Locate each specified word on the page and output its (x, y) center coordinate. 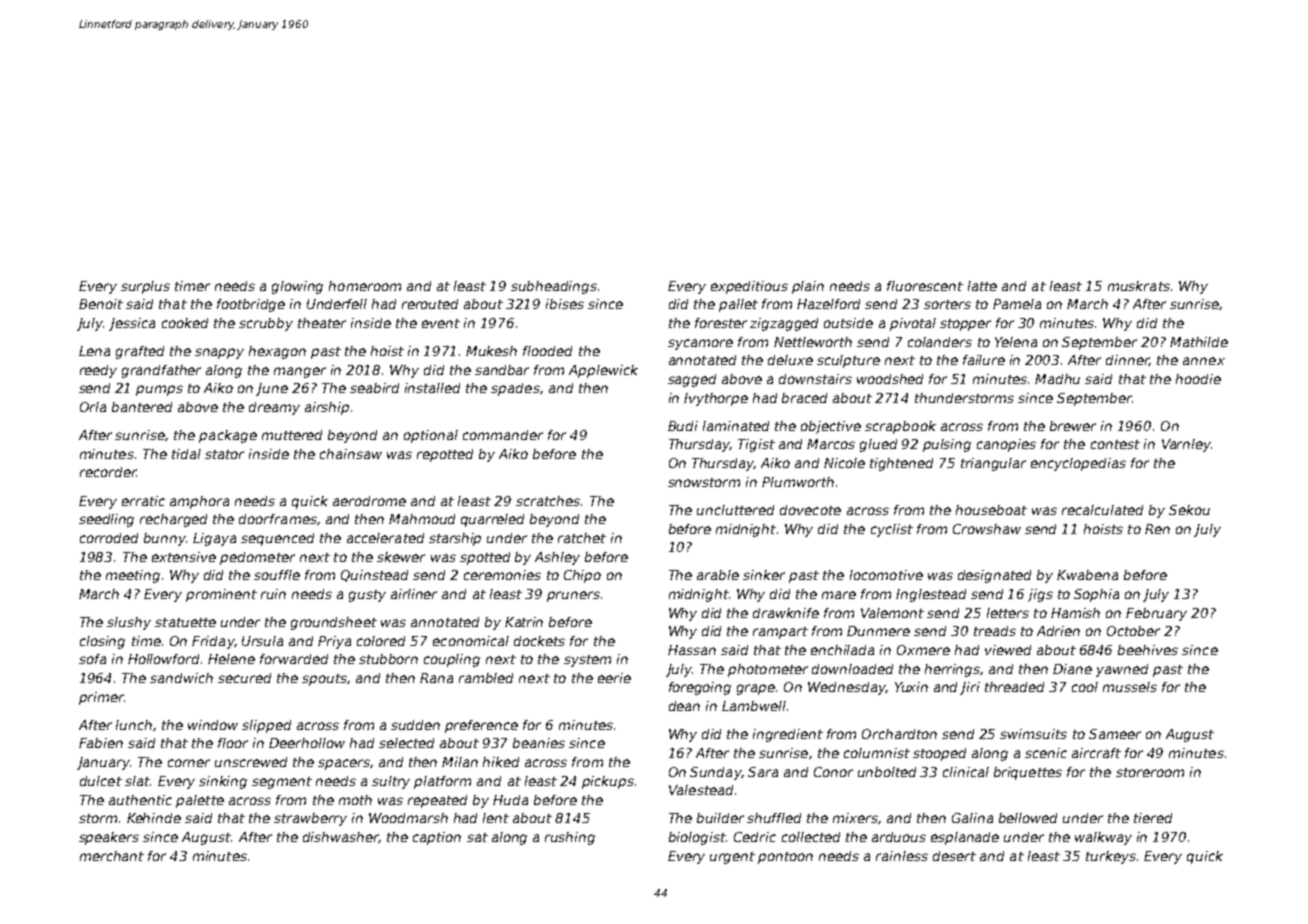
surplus (145, 287)
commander (503, 435)
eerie (614, 678)
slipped (266, 726)
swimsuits (1033, 734)
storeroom (1150, 772)
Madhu (1057, 379)
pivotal (913, 324)
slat (137, 781)
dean (684, 706)
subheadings (554, 287)
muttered (292, 435)
